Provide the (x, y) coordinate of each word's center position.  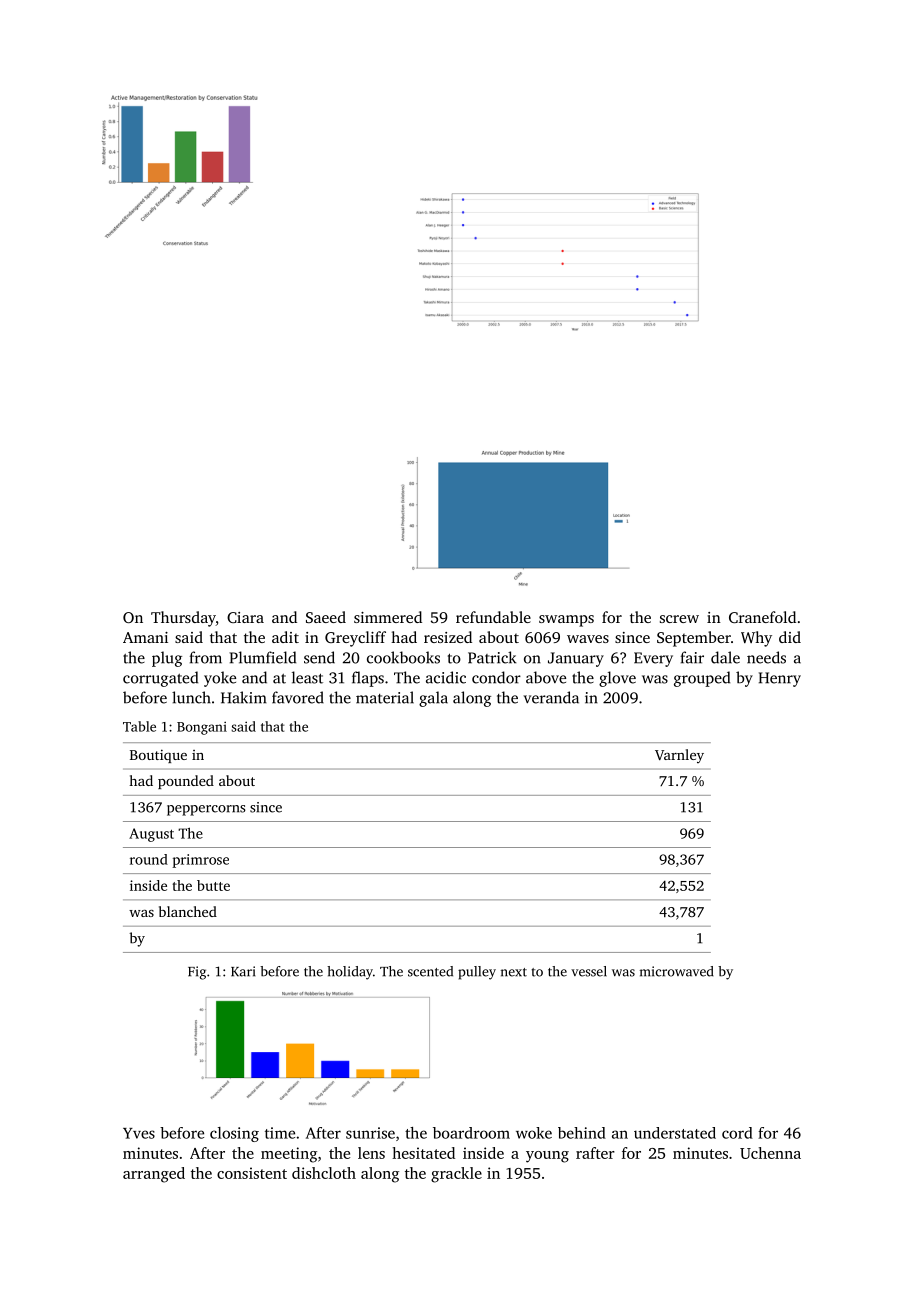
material (385, 697)
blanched (188, 911)
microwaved (677, 971)
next (514, 972)
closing (234, 1134)
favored (298, 697)
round (149, 859)
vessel (589, 971)
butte (213, 885)
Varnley (679, 756)
